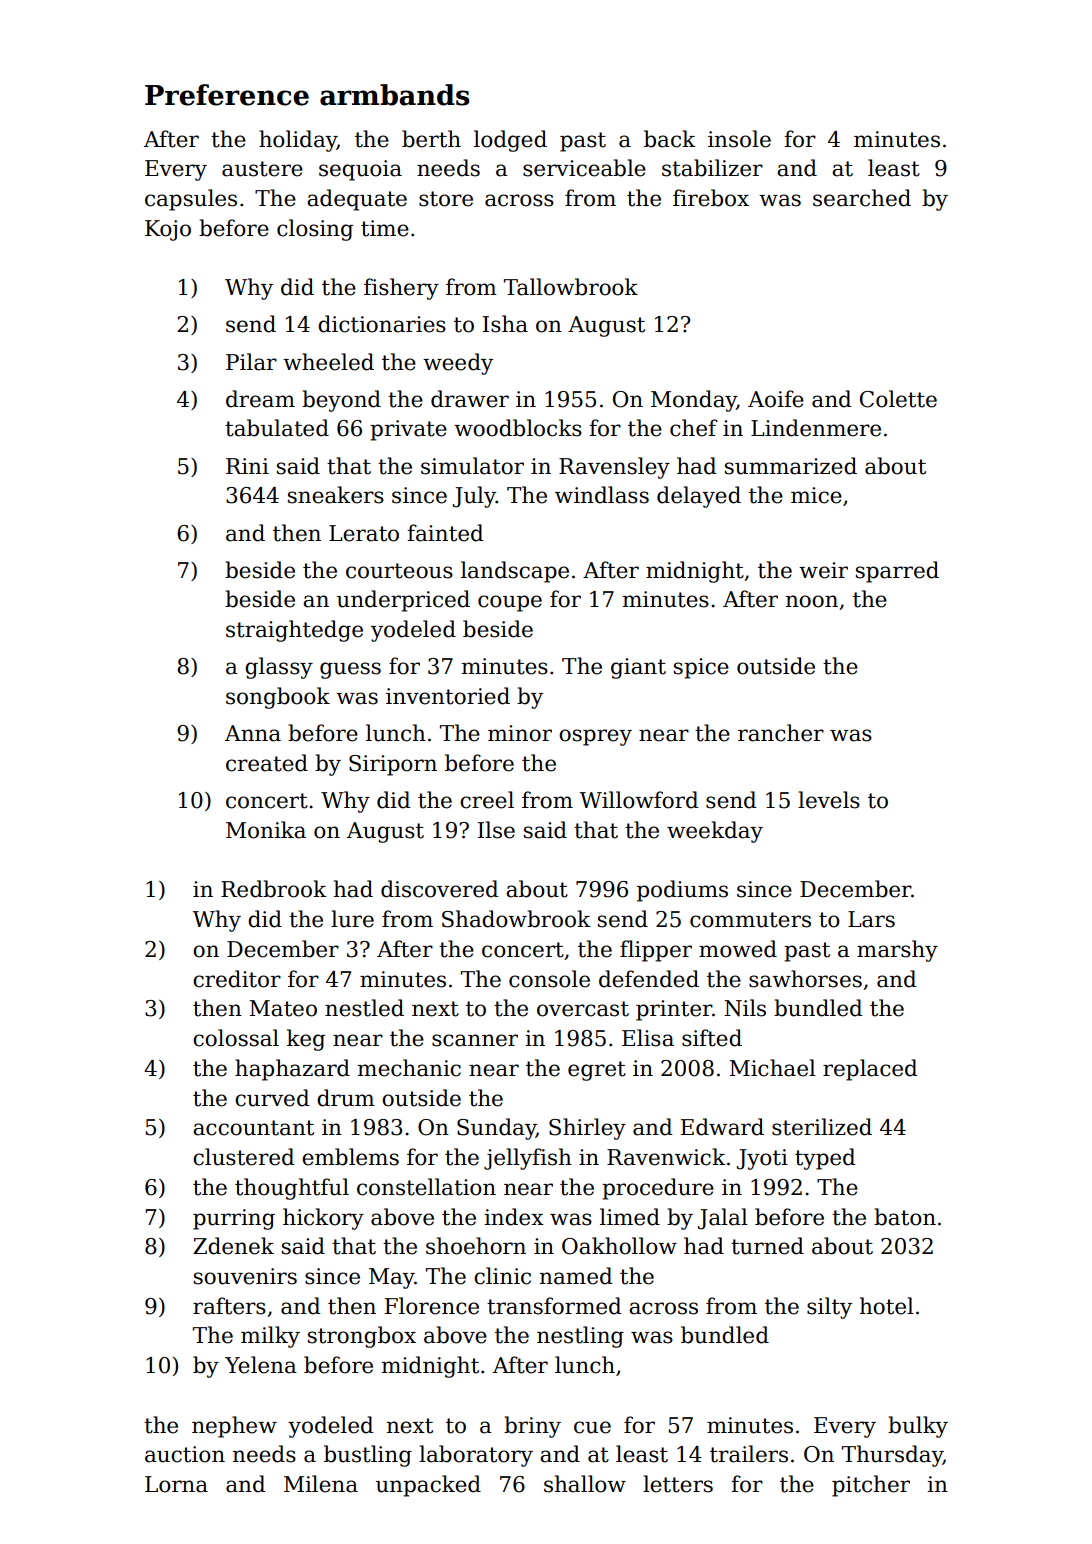  Describe the element at coordinates (298, 141) in the screenshot. I see `holiday` at that location.
